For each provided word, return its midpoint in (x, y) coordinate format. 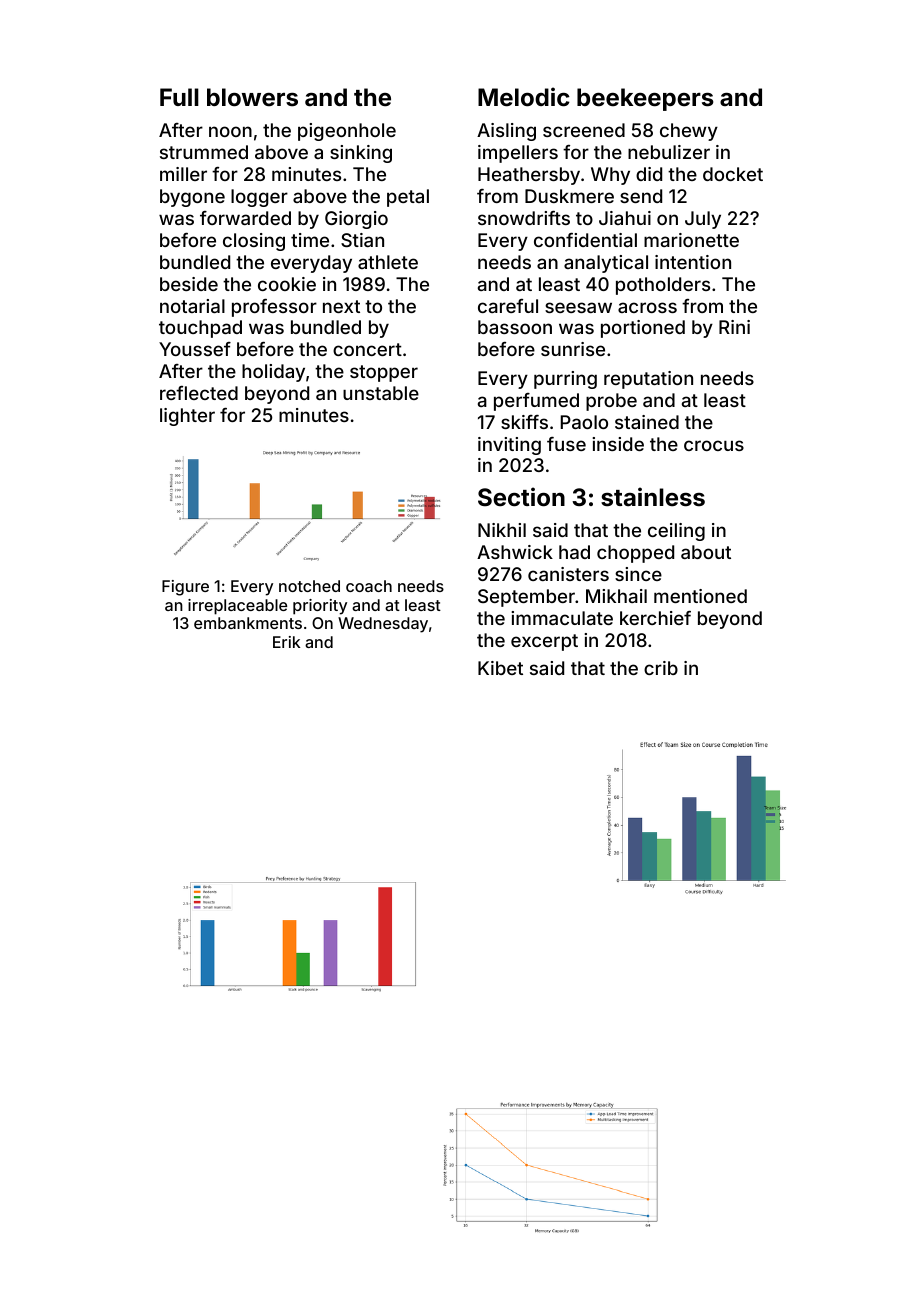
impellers (518, 154)
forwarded (245, 218)
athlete (388, 262)
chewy (689, 132)
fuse (566, 444)
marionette (691, 240)
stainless (653, 497)
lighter (187, 417)
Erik (286, 642)
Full (179, 97)
